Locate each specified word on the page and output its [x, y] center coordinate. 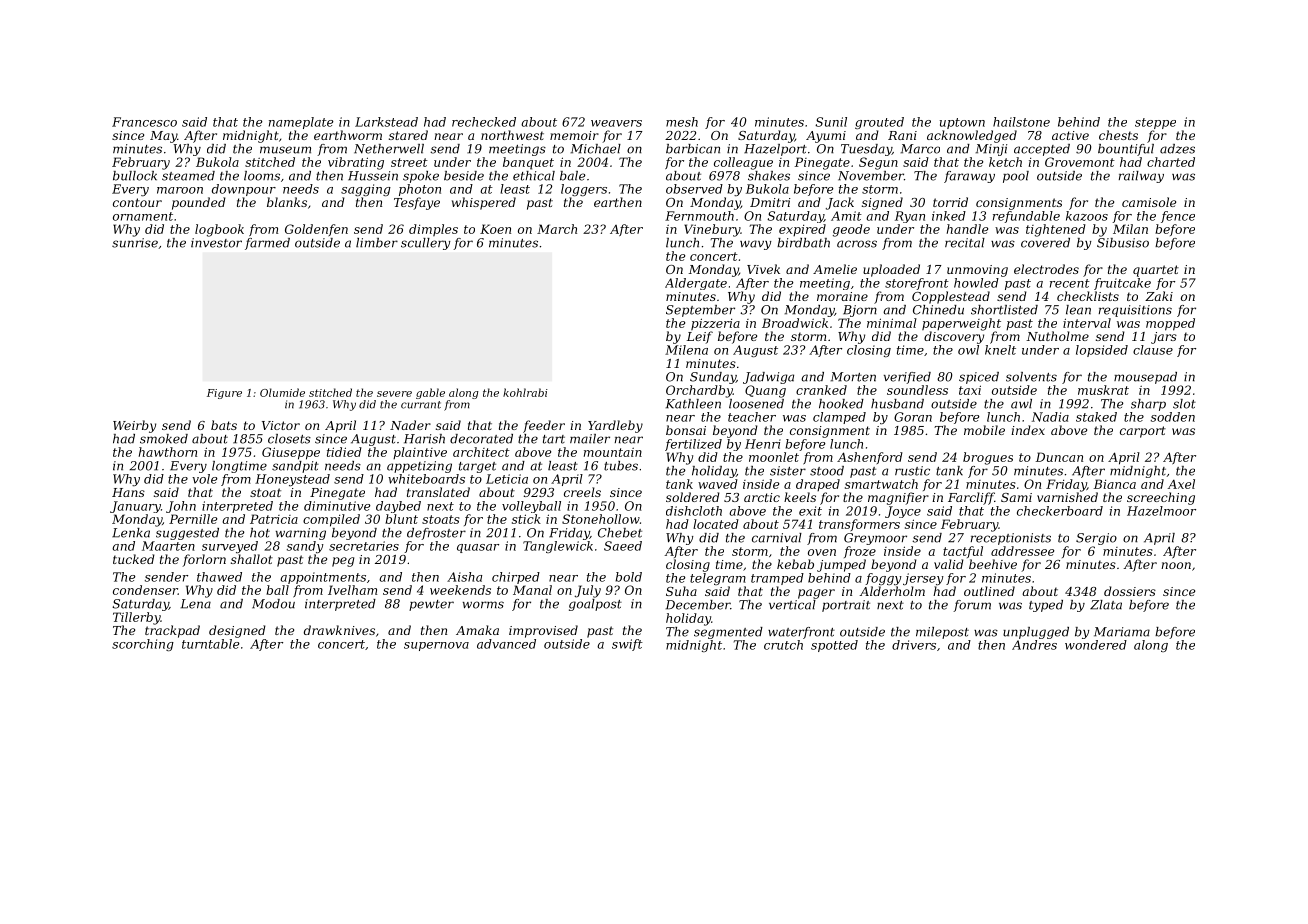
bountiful [1126, 150]
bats [224, 425]
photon [420, 190]
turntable [211, 644]
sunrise [135, 243]
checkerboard [1060, 511]
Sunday [713, 378]
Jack [840, 203]
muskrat [1103, 390]
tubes [621, 466]
